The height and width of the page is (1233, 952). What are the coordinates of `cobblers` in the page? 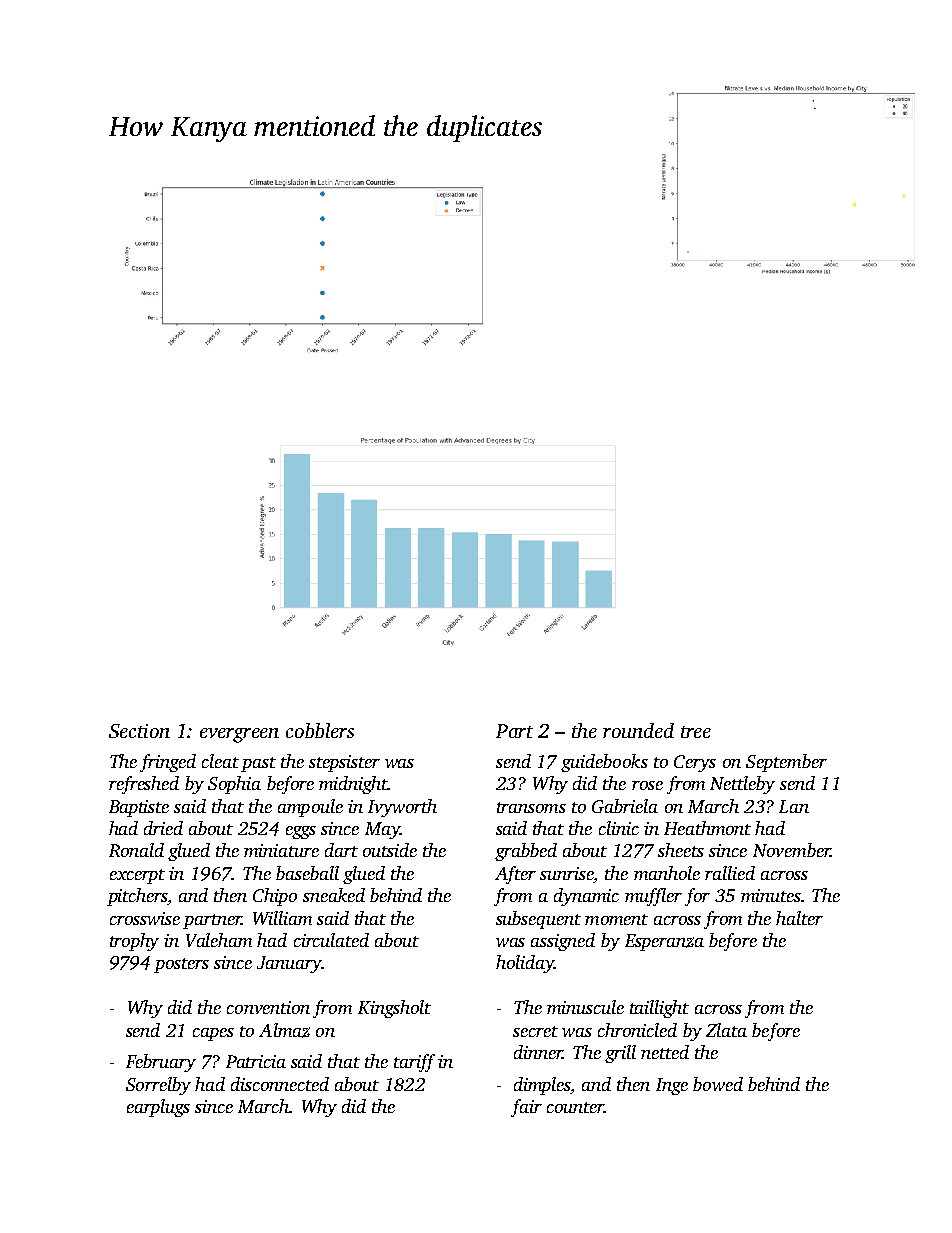 It's located at (320, 730).
